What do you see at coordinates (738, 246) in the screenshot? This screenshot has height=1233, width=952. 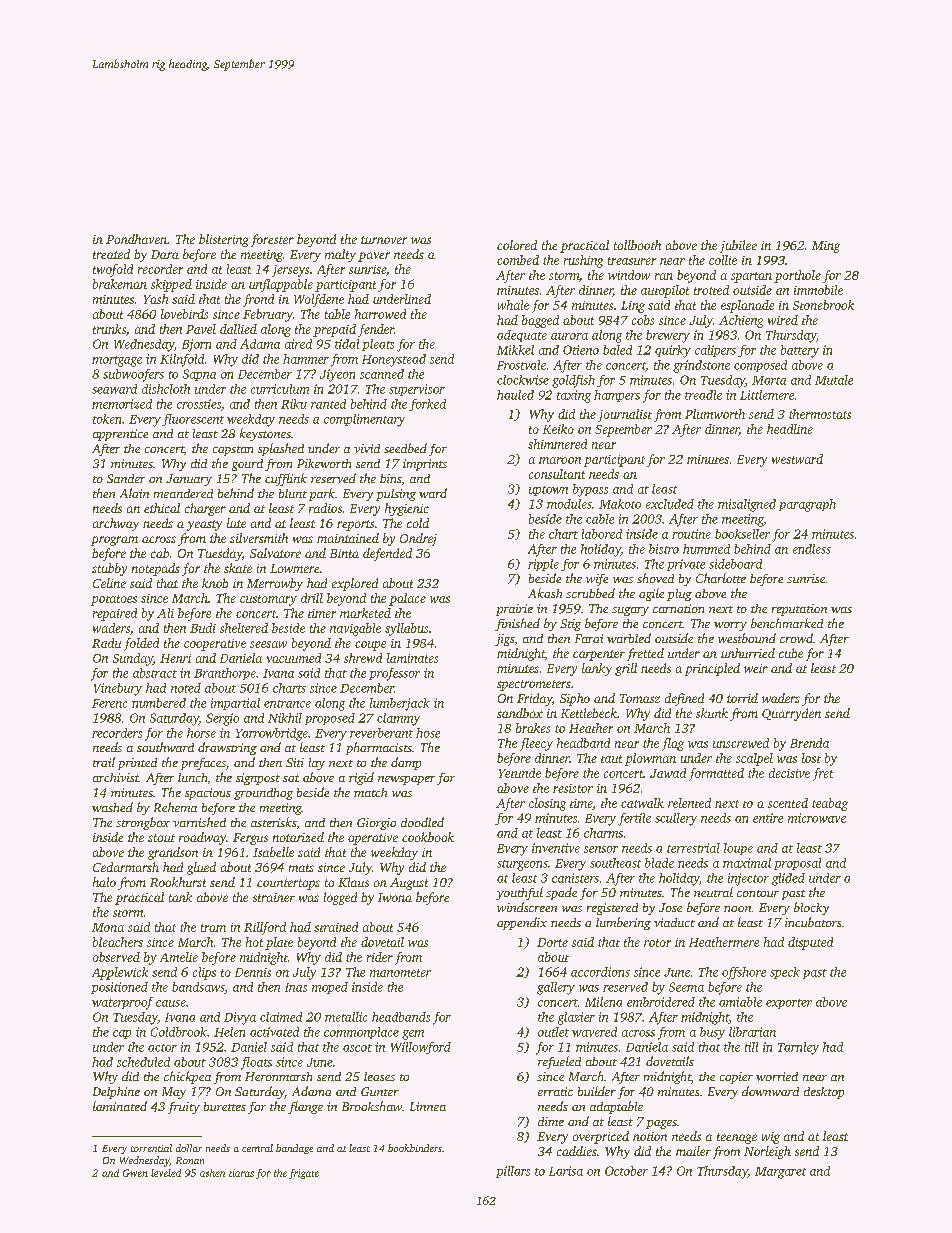 I see `jubilee` at bounding box center [738, 246].
